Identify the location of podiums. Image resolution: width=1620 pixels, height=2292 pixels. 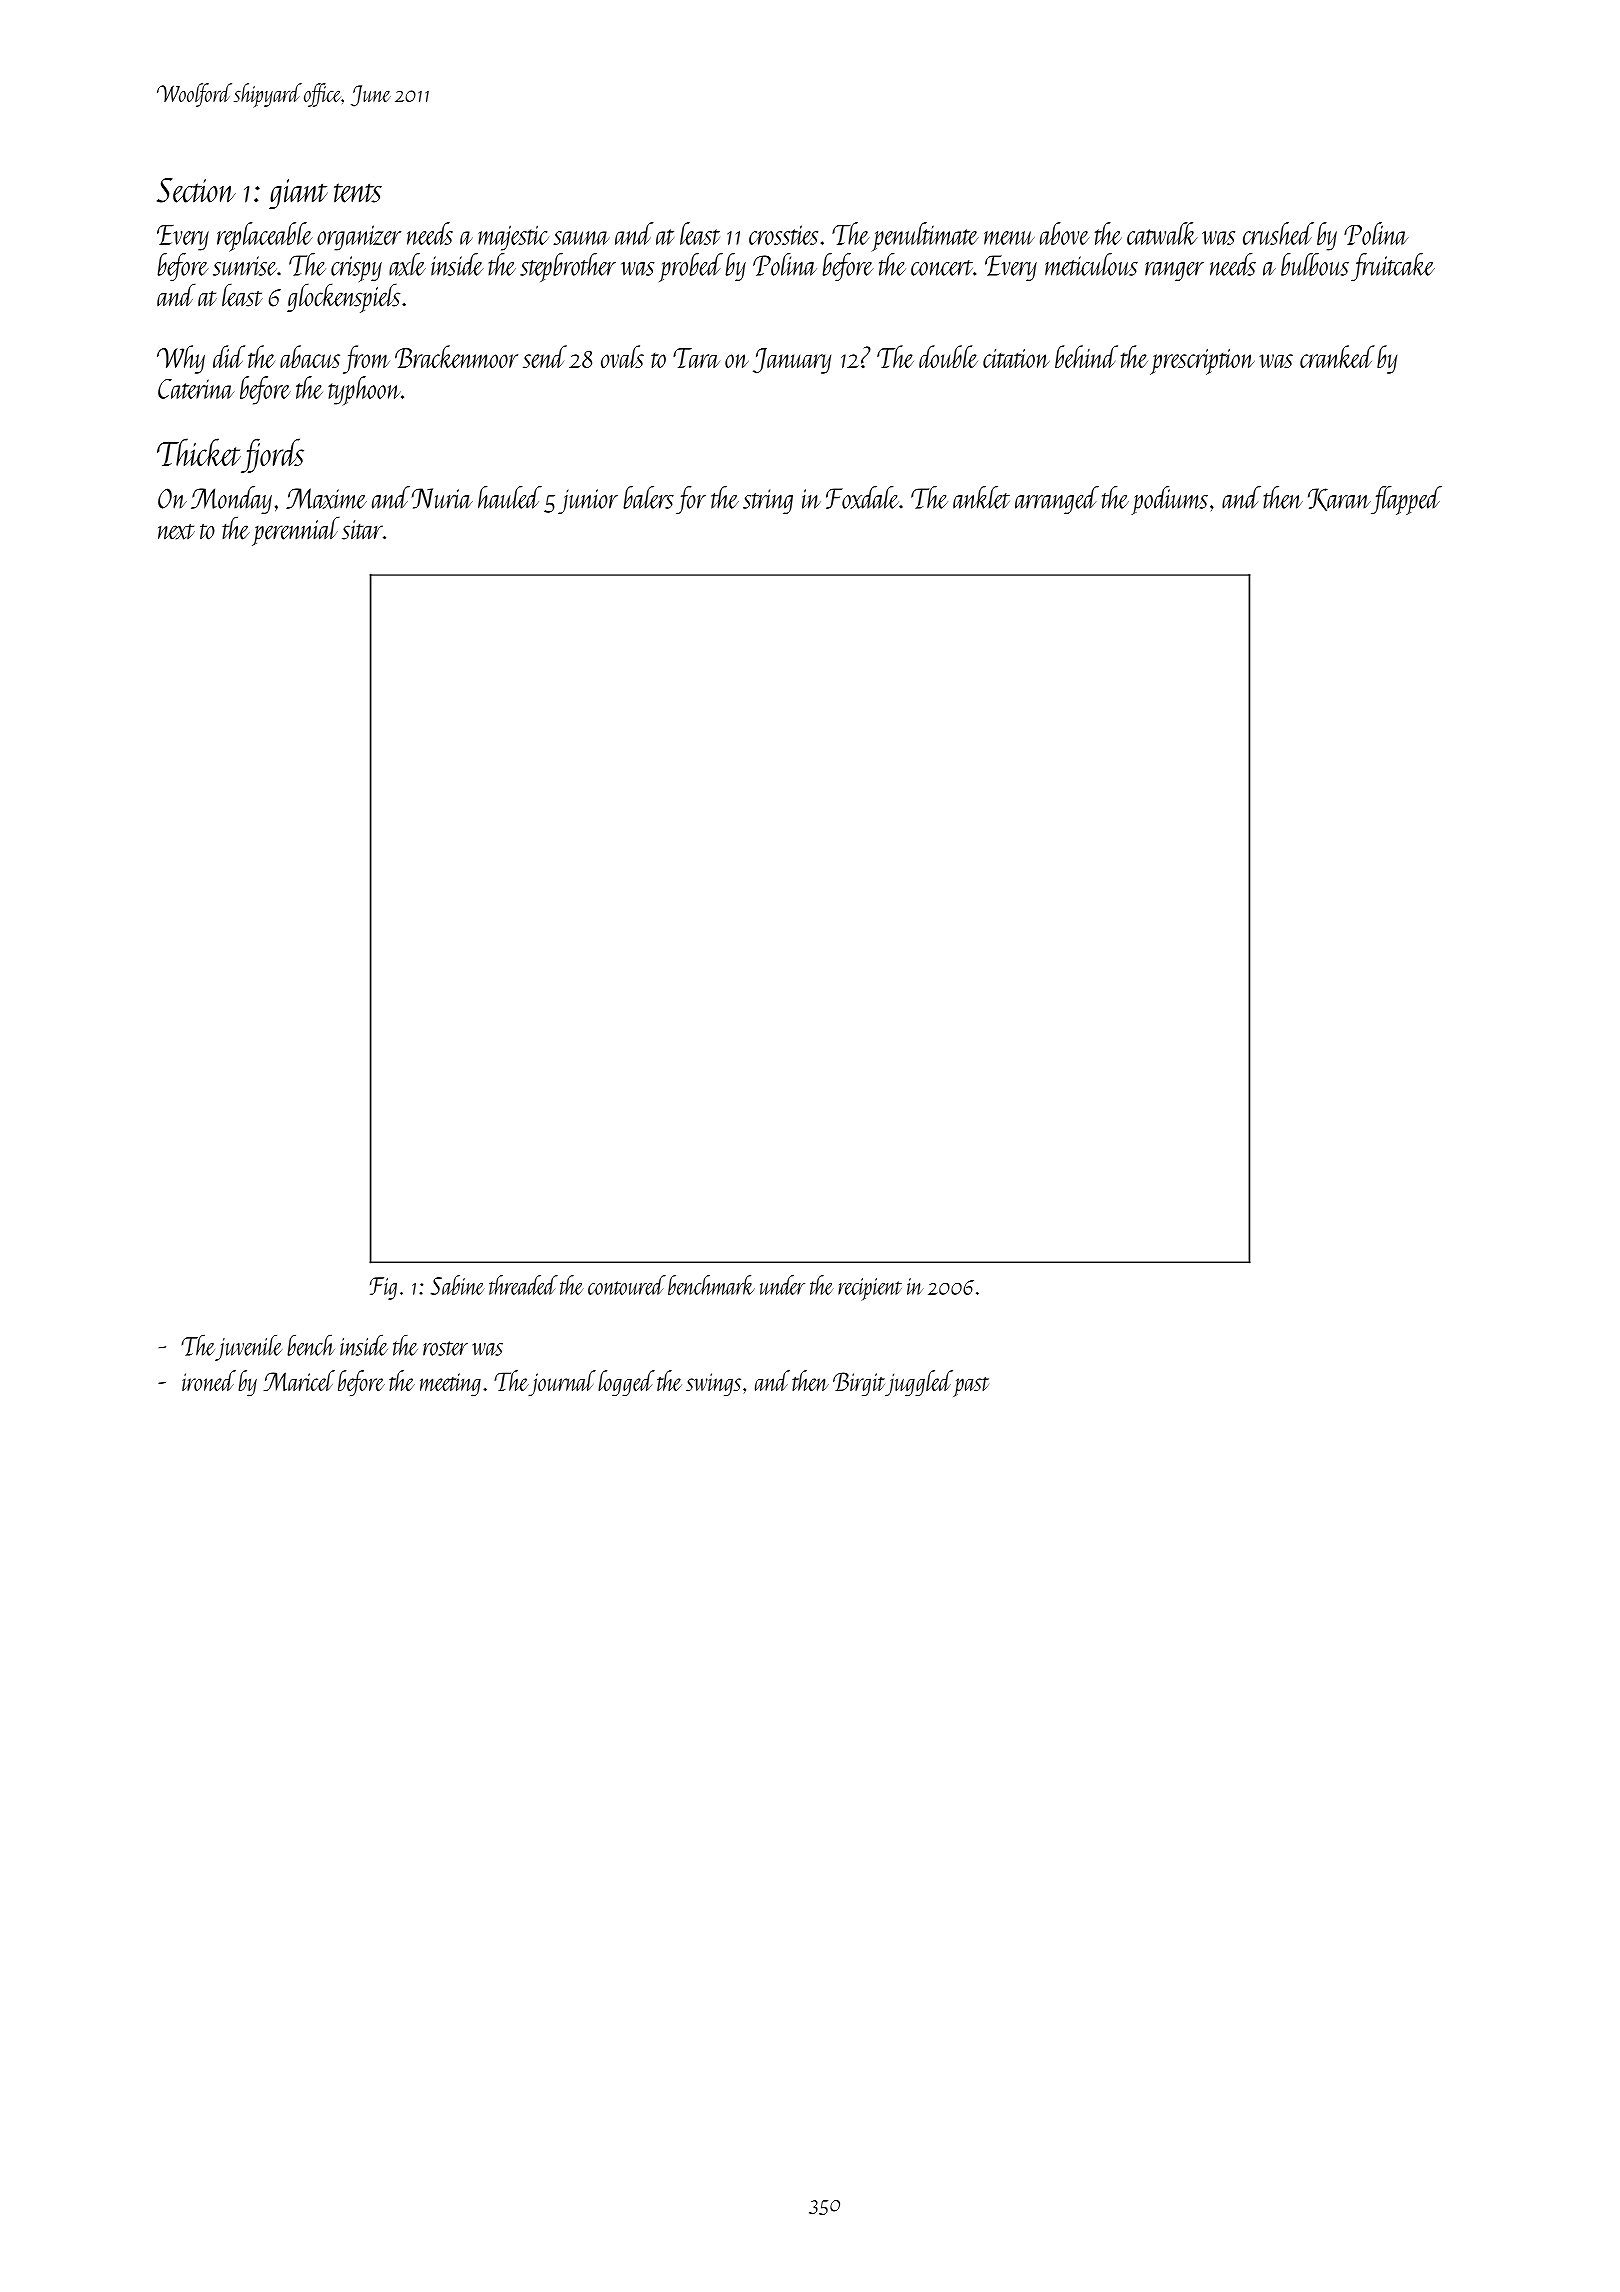
(1169, 500).
